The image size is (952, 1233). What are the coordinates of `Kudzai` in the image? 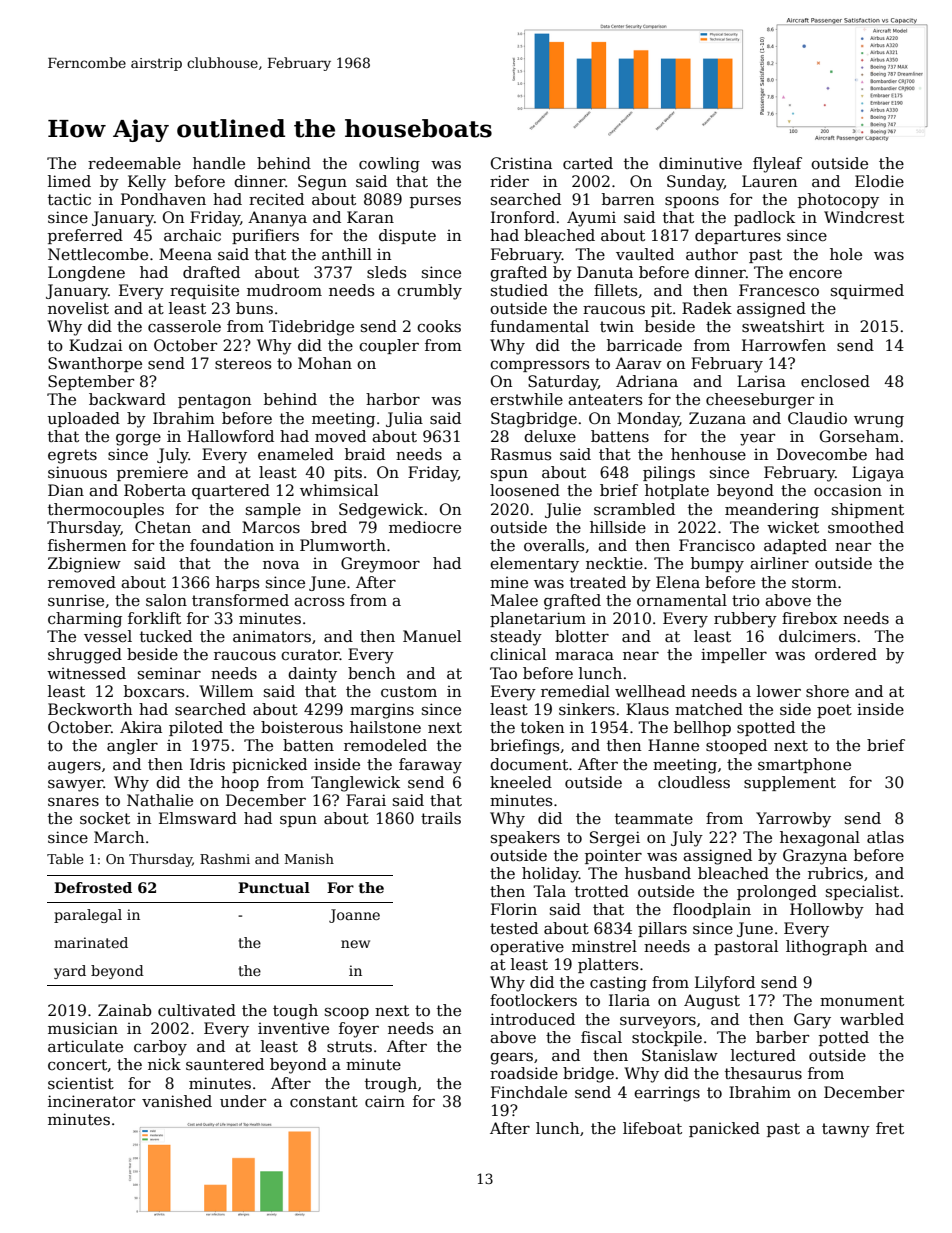 It's located at (96, 345).
